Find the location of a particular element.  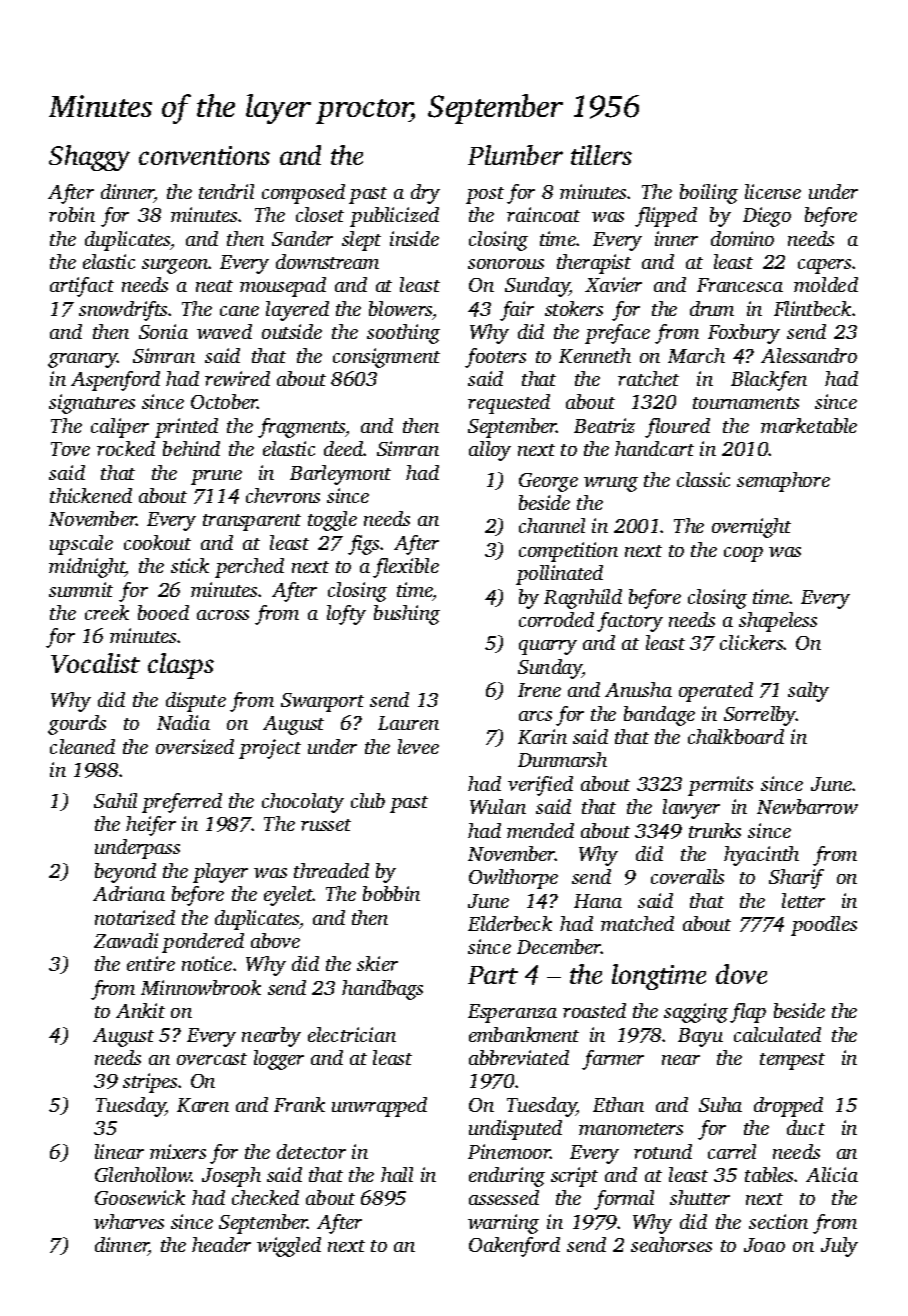

fragments is located at coordinates (302, 428).
